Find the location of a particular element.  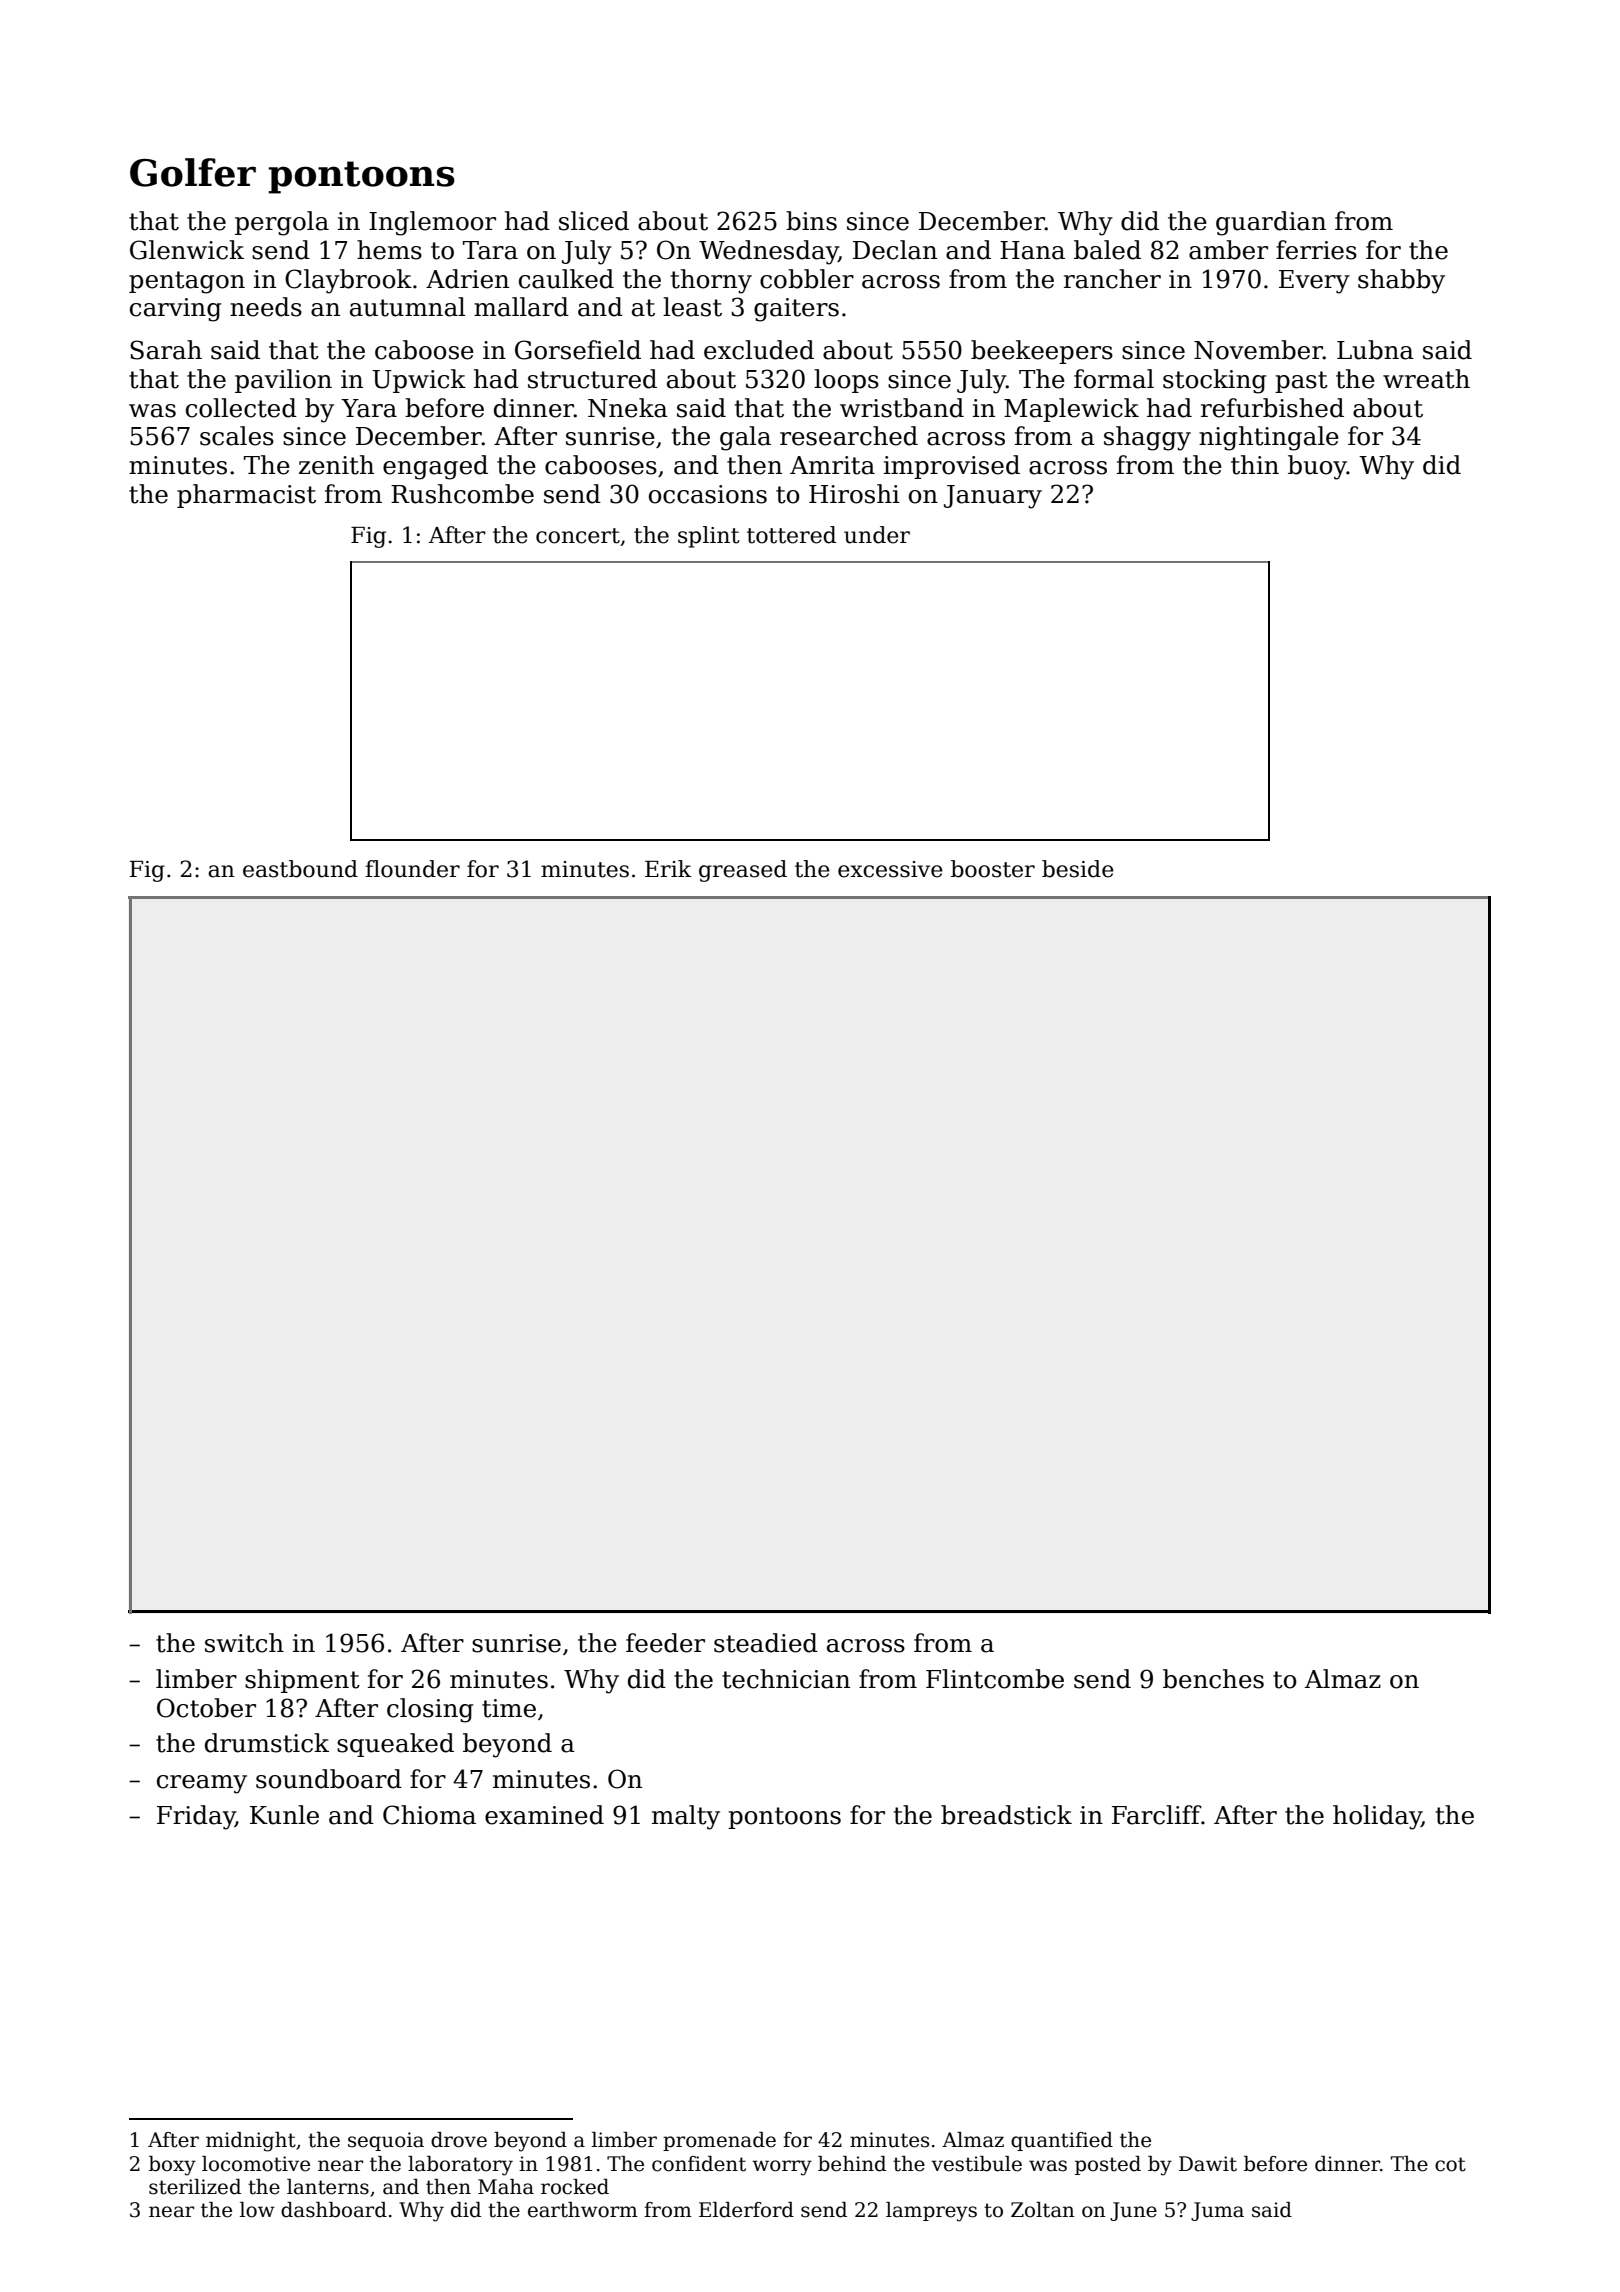

greased is located at coordinates (743, 871).
